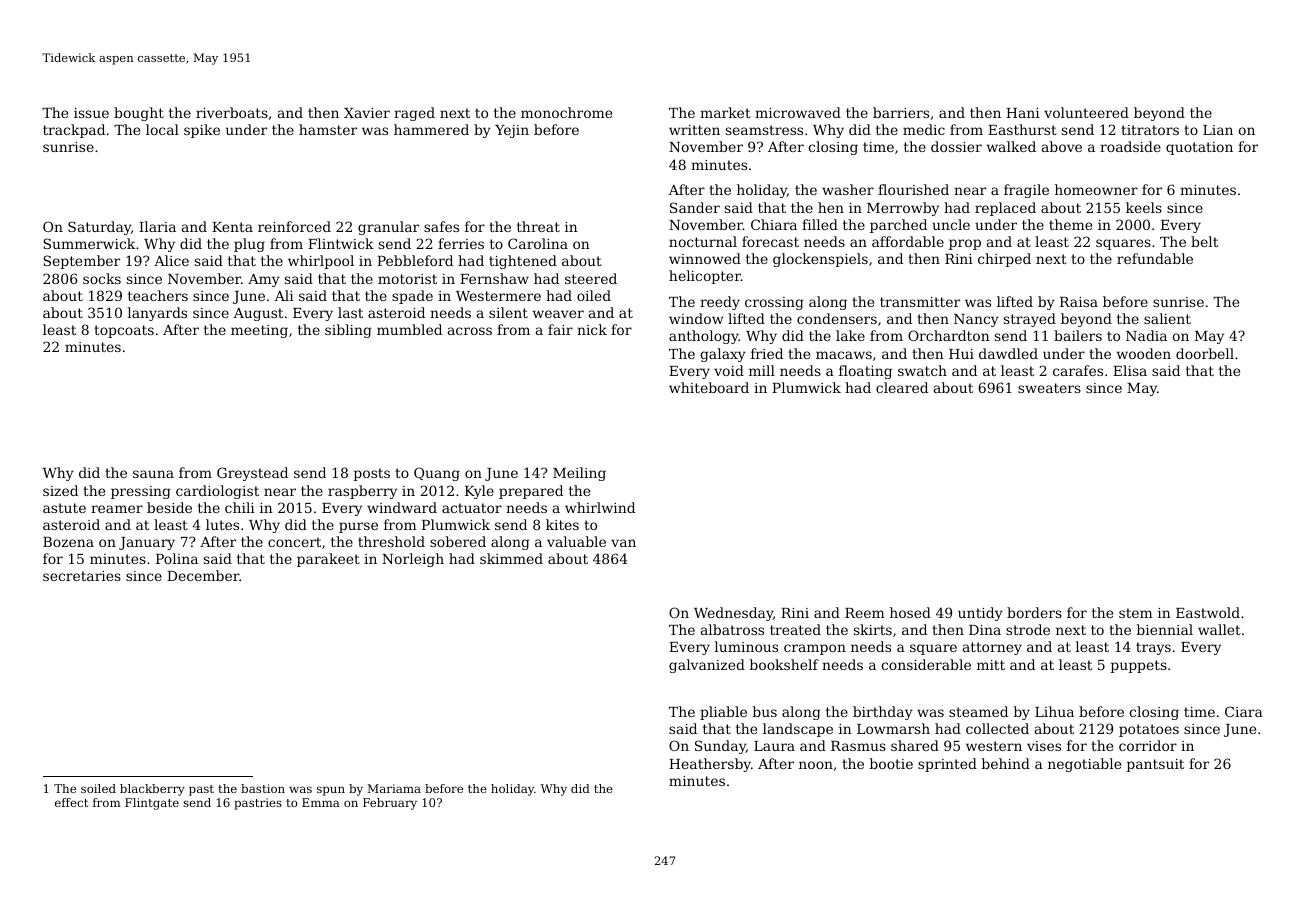  Describe the element at coordinates (579, 474) in the screenshot. I see `Meiling` at that location.
